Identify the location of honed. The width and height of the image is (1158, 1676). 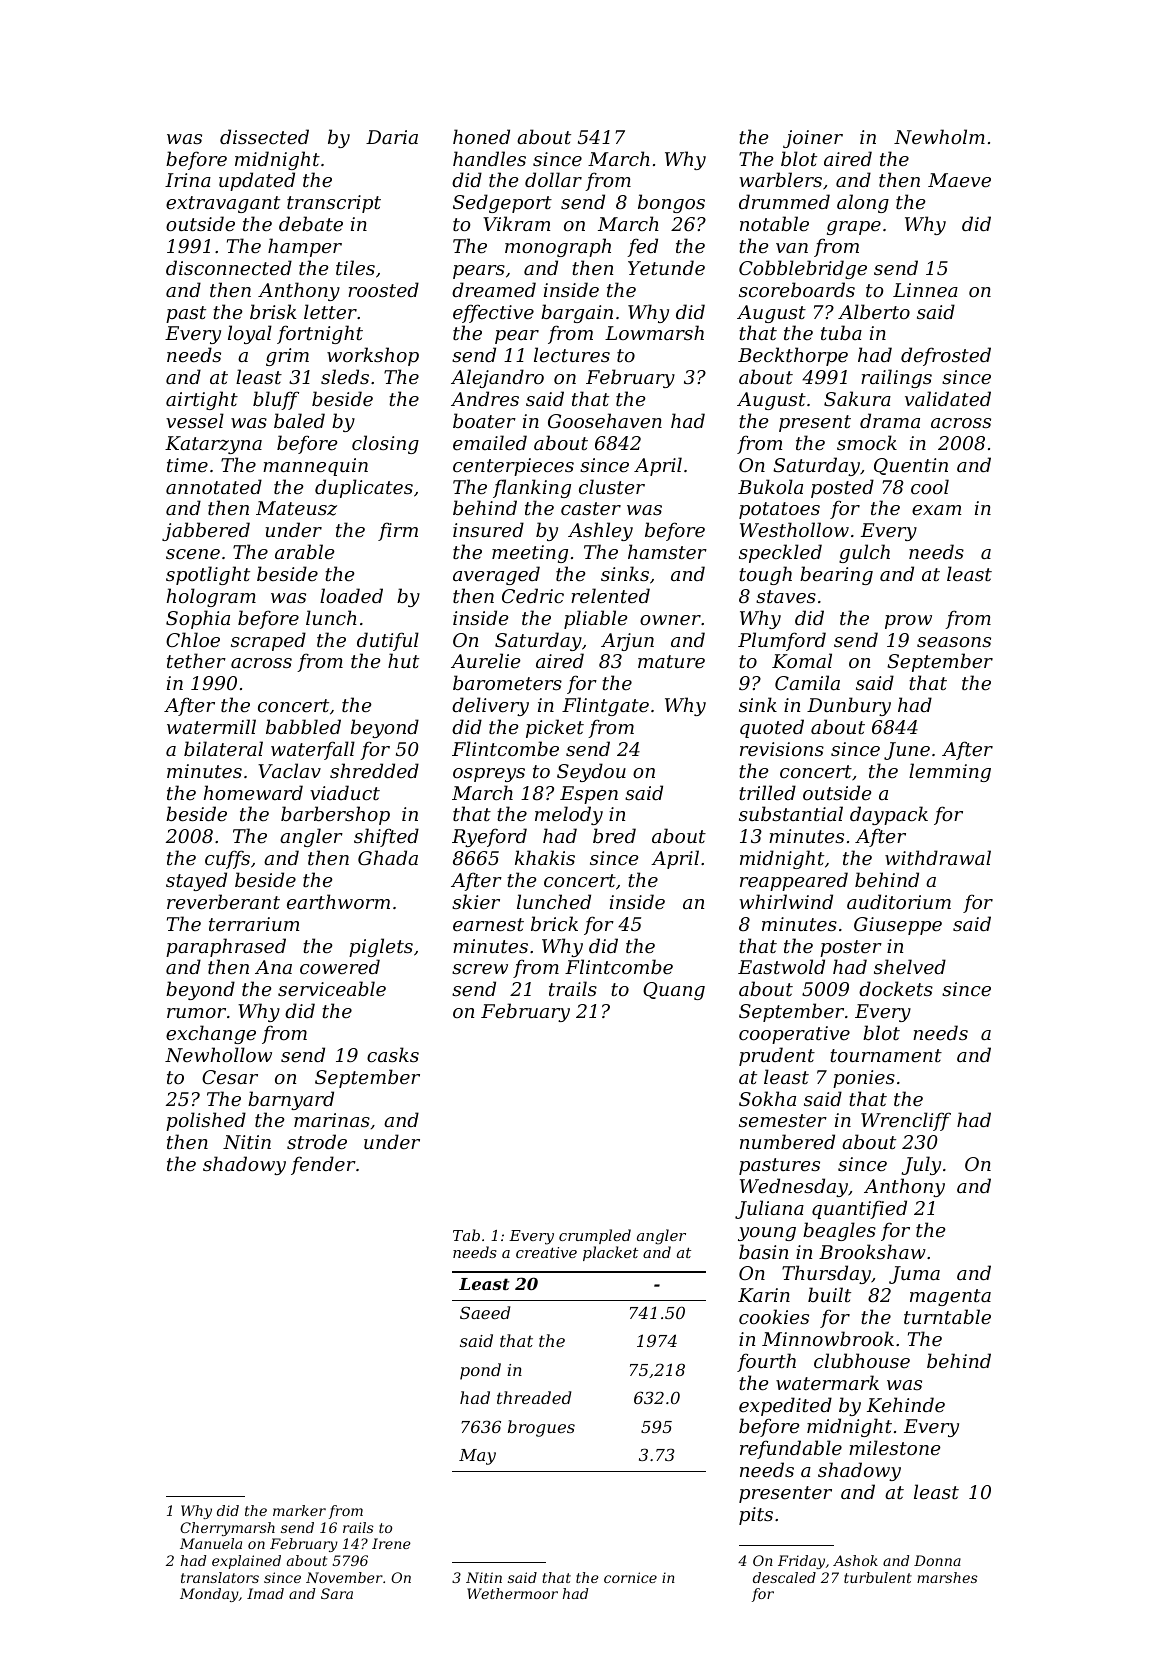
(481, 136).
